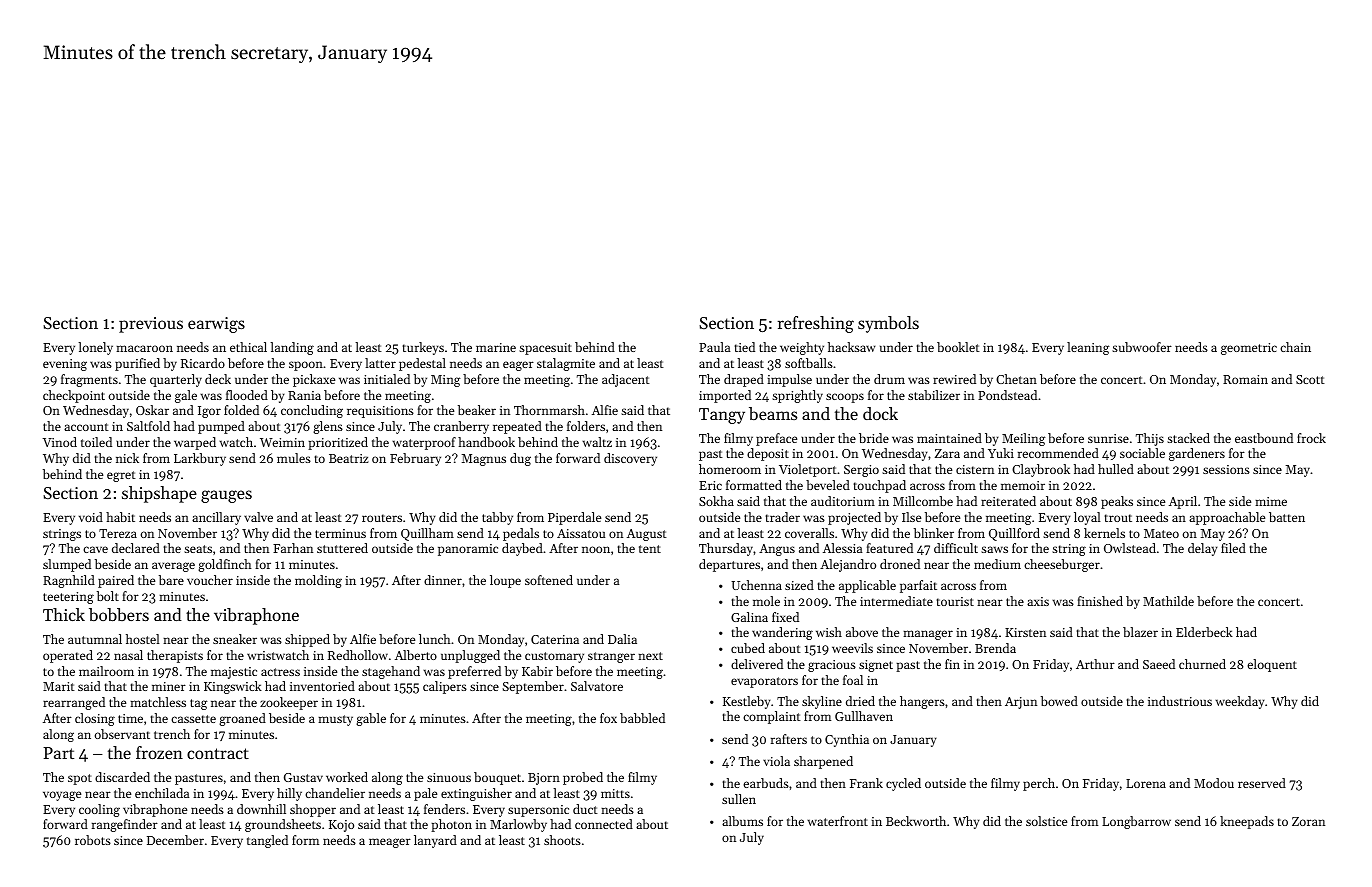 The height and width of the image is (887, 1372). I want to click on lanyard, so click(435, 841).
